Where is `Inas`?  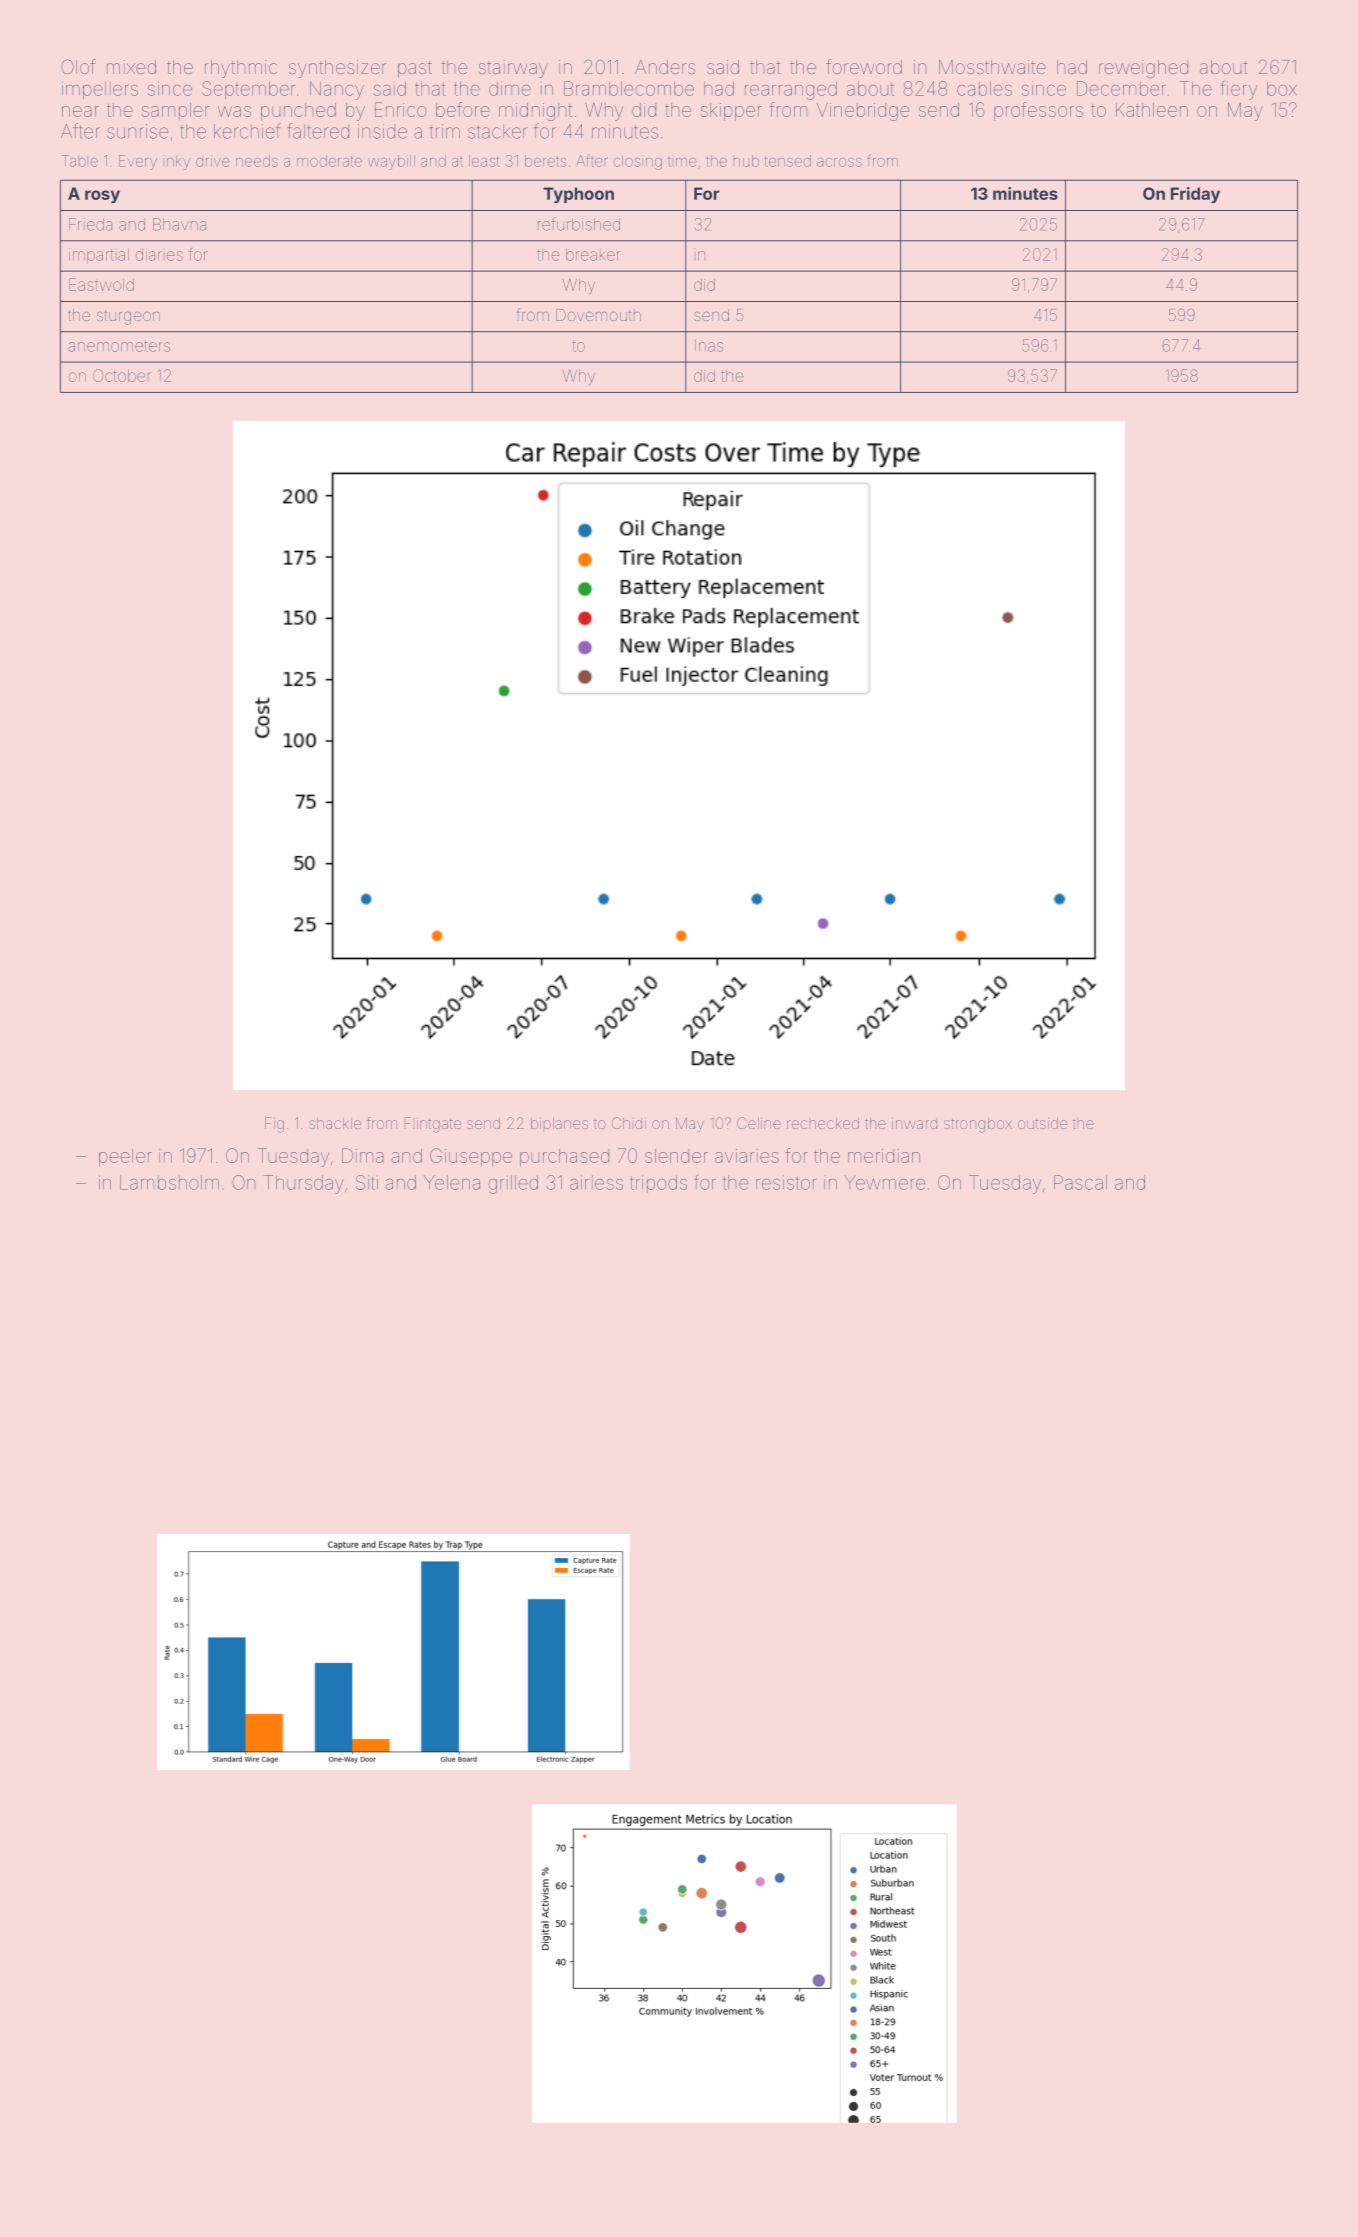
Inas is located at coordinates (709, 346).
